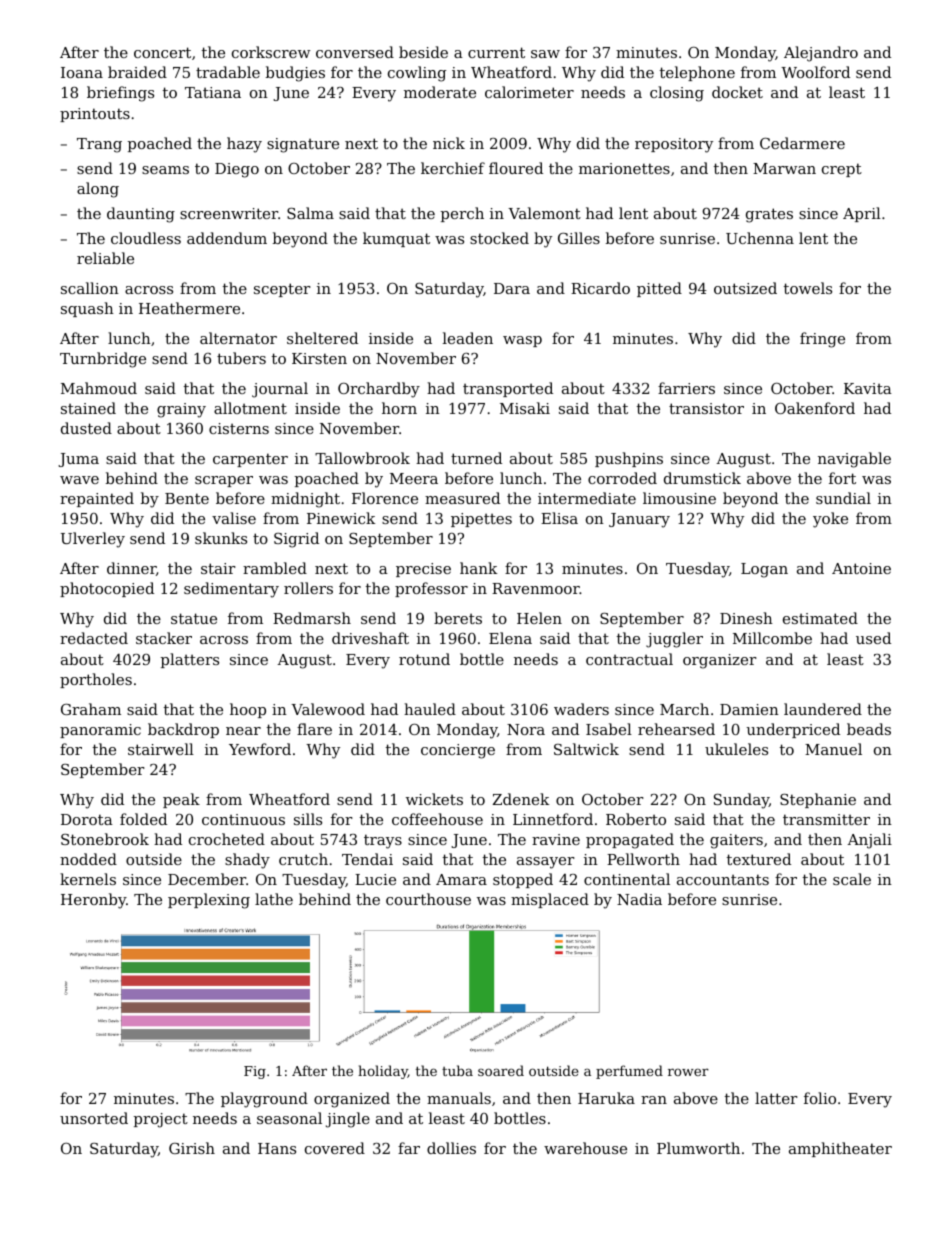  Describe the element at coordinates (161, 1120) in the page. I see `project` at that location.
